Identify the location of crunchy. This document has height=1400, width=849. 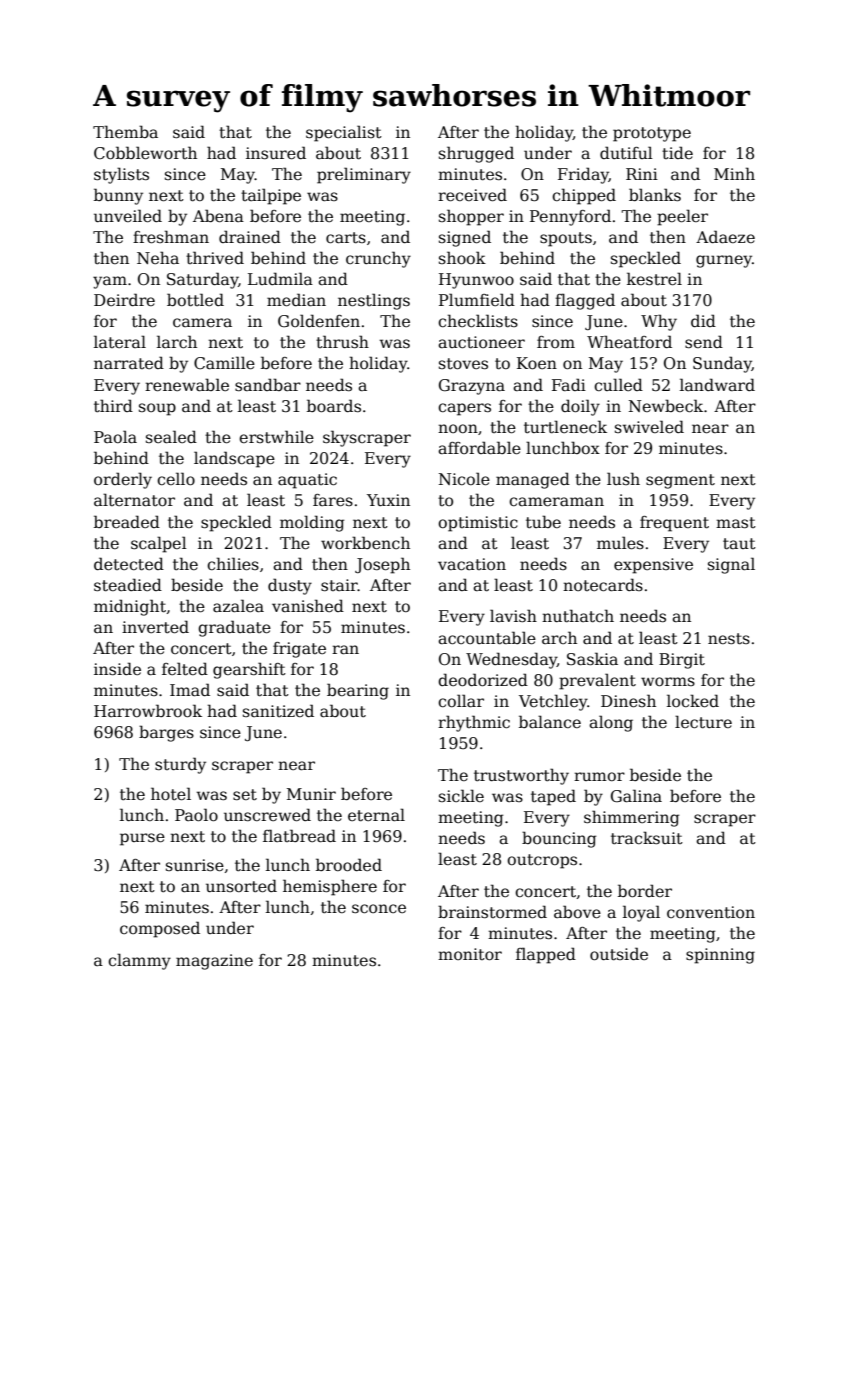
(378, 259).
